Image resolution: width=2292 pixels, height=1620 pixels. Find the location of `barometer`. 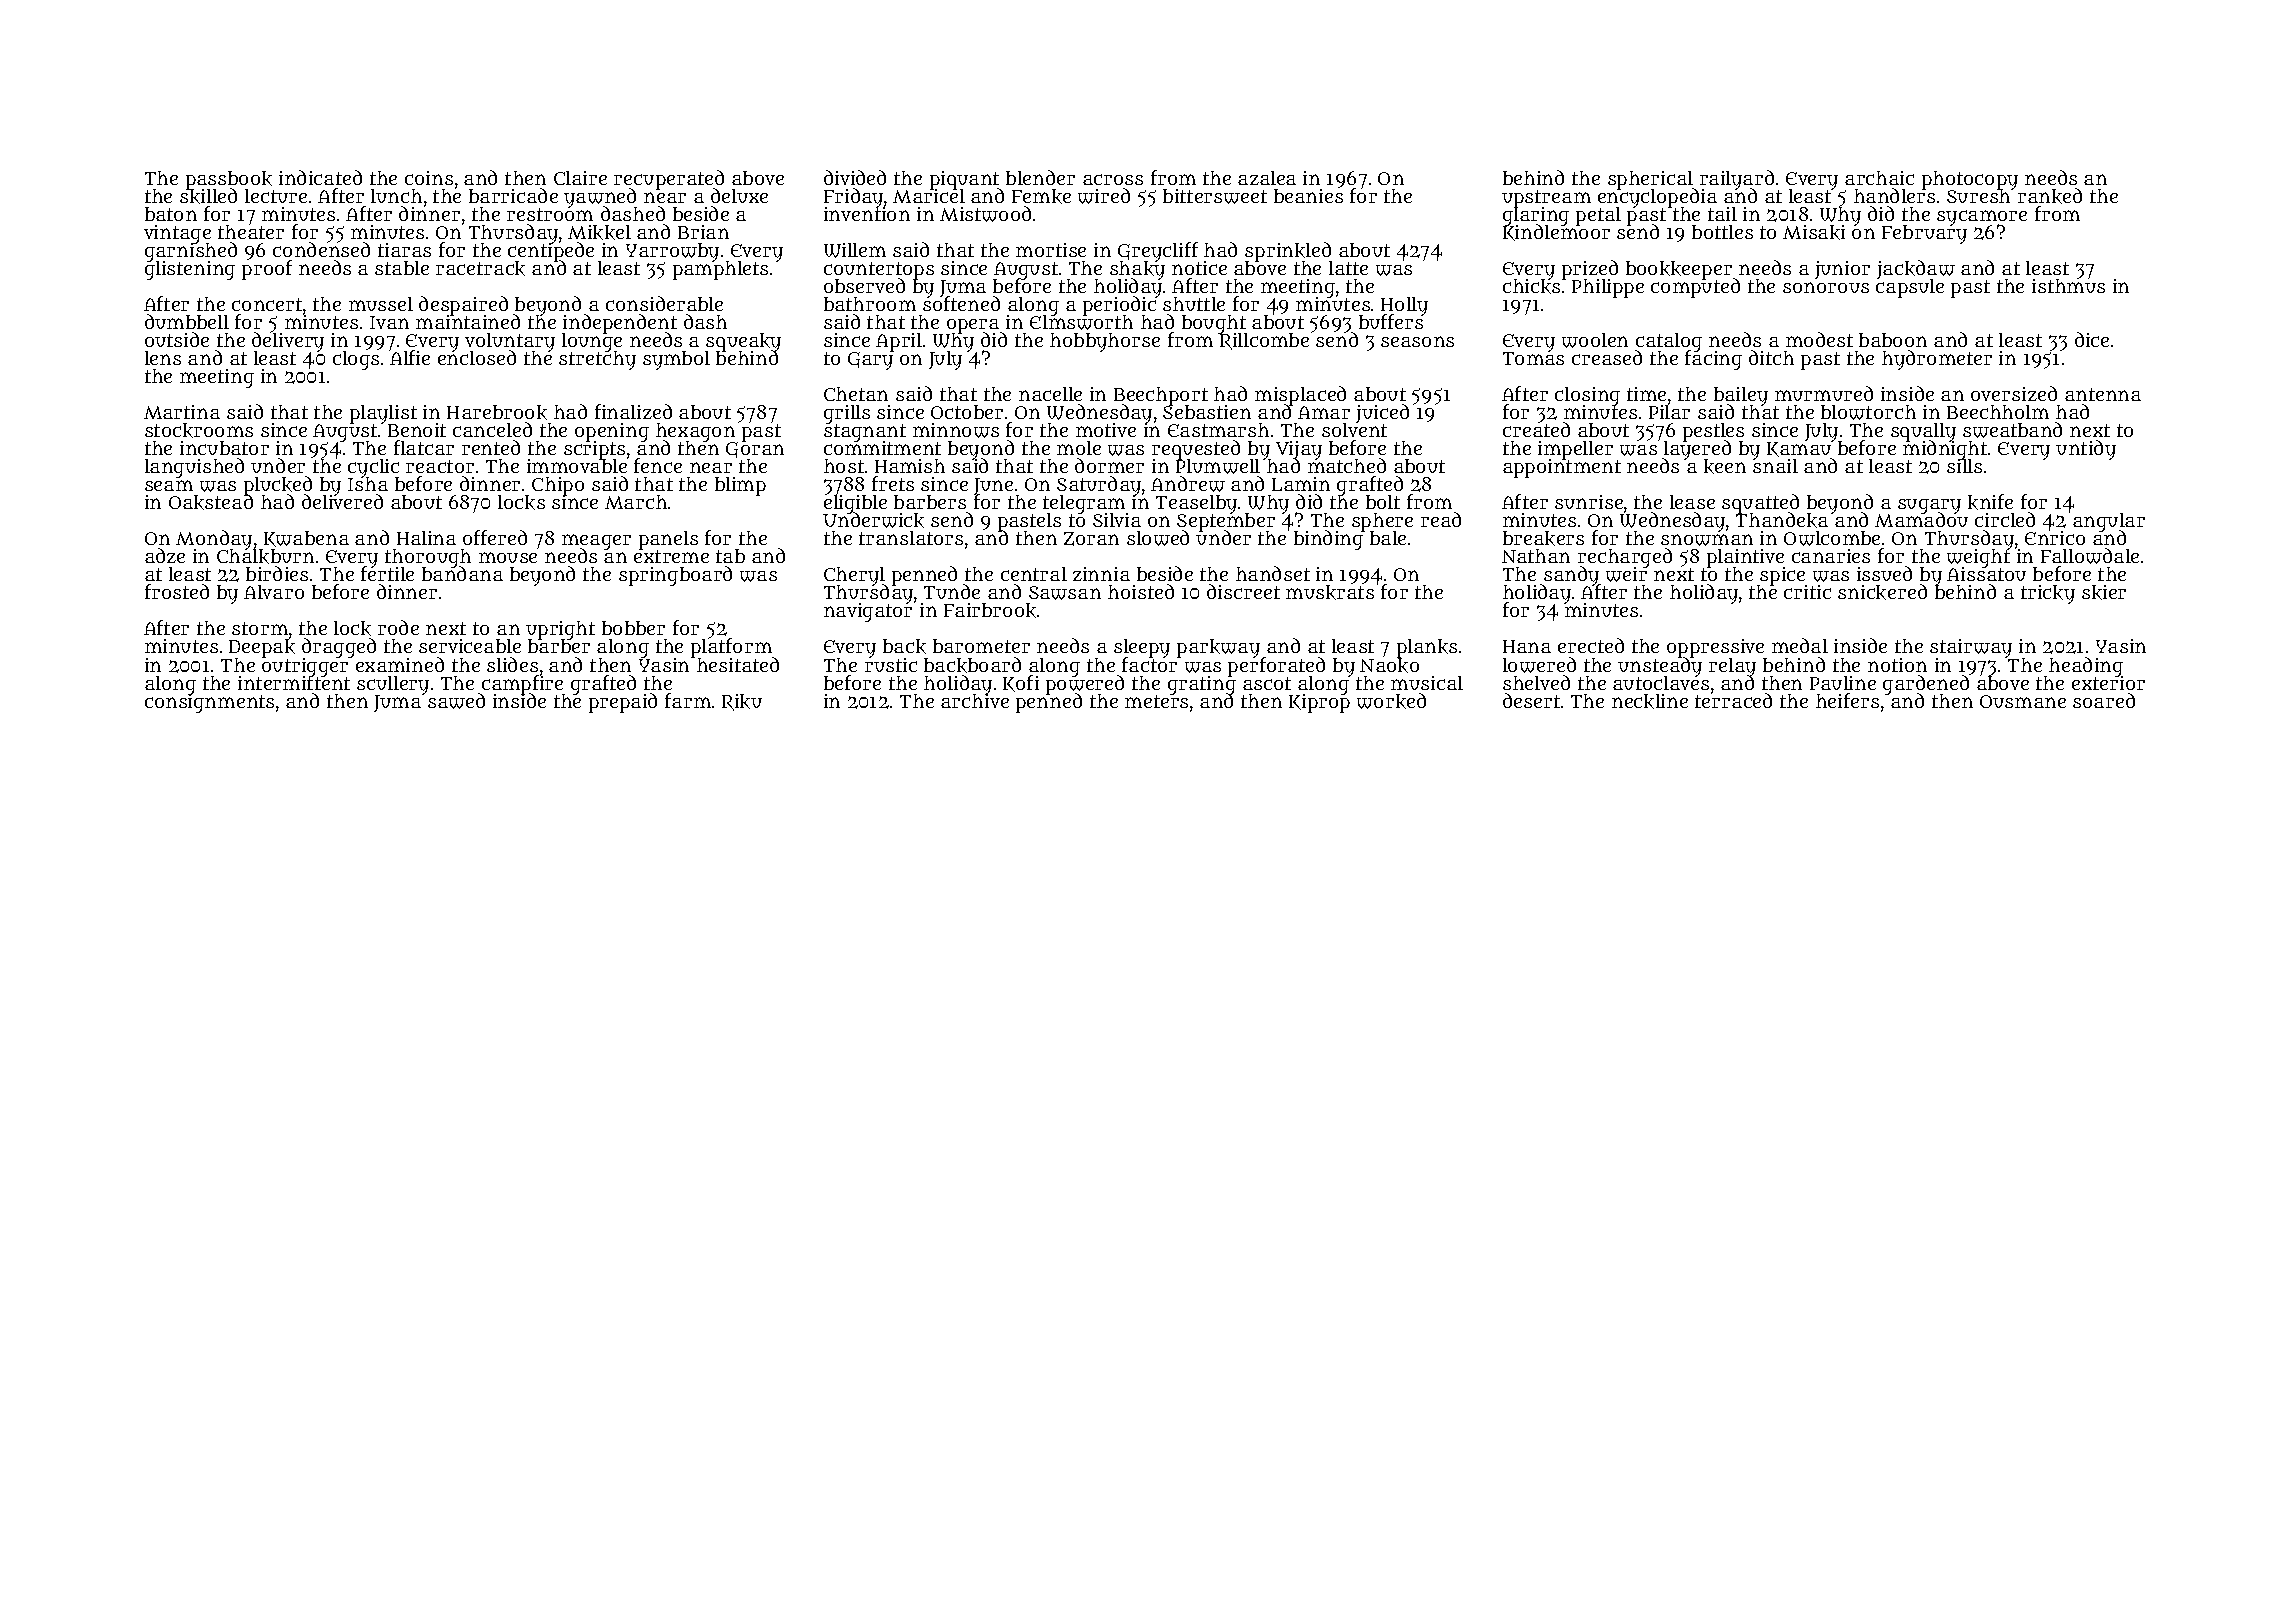

barometer is located at coordinates (981, 646).
